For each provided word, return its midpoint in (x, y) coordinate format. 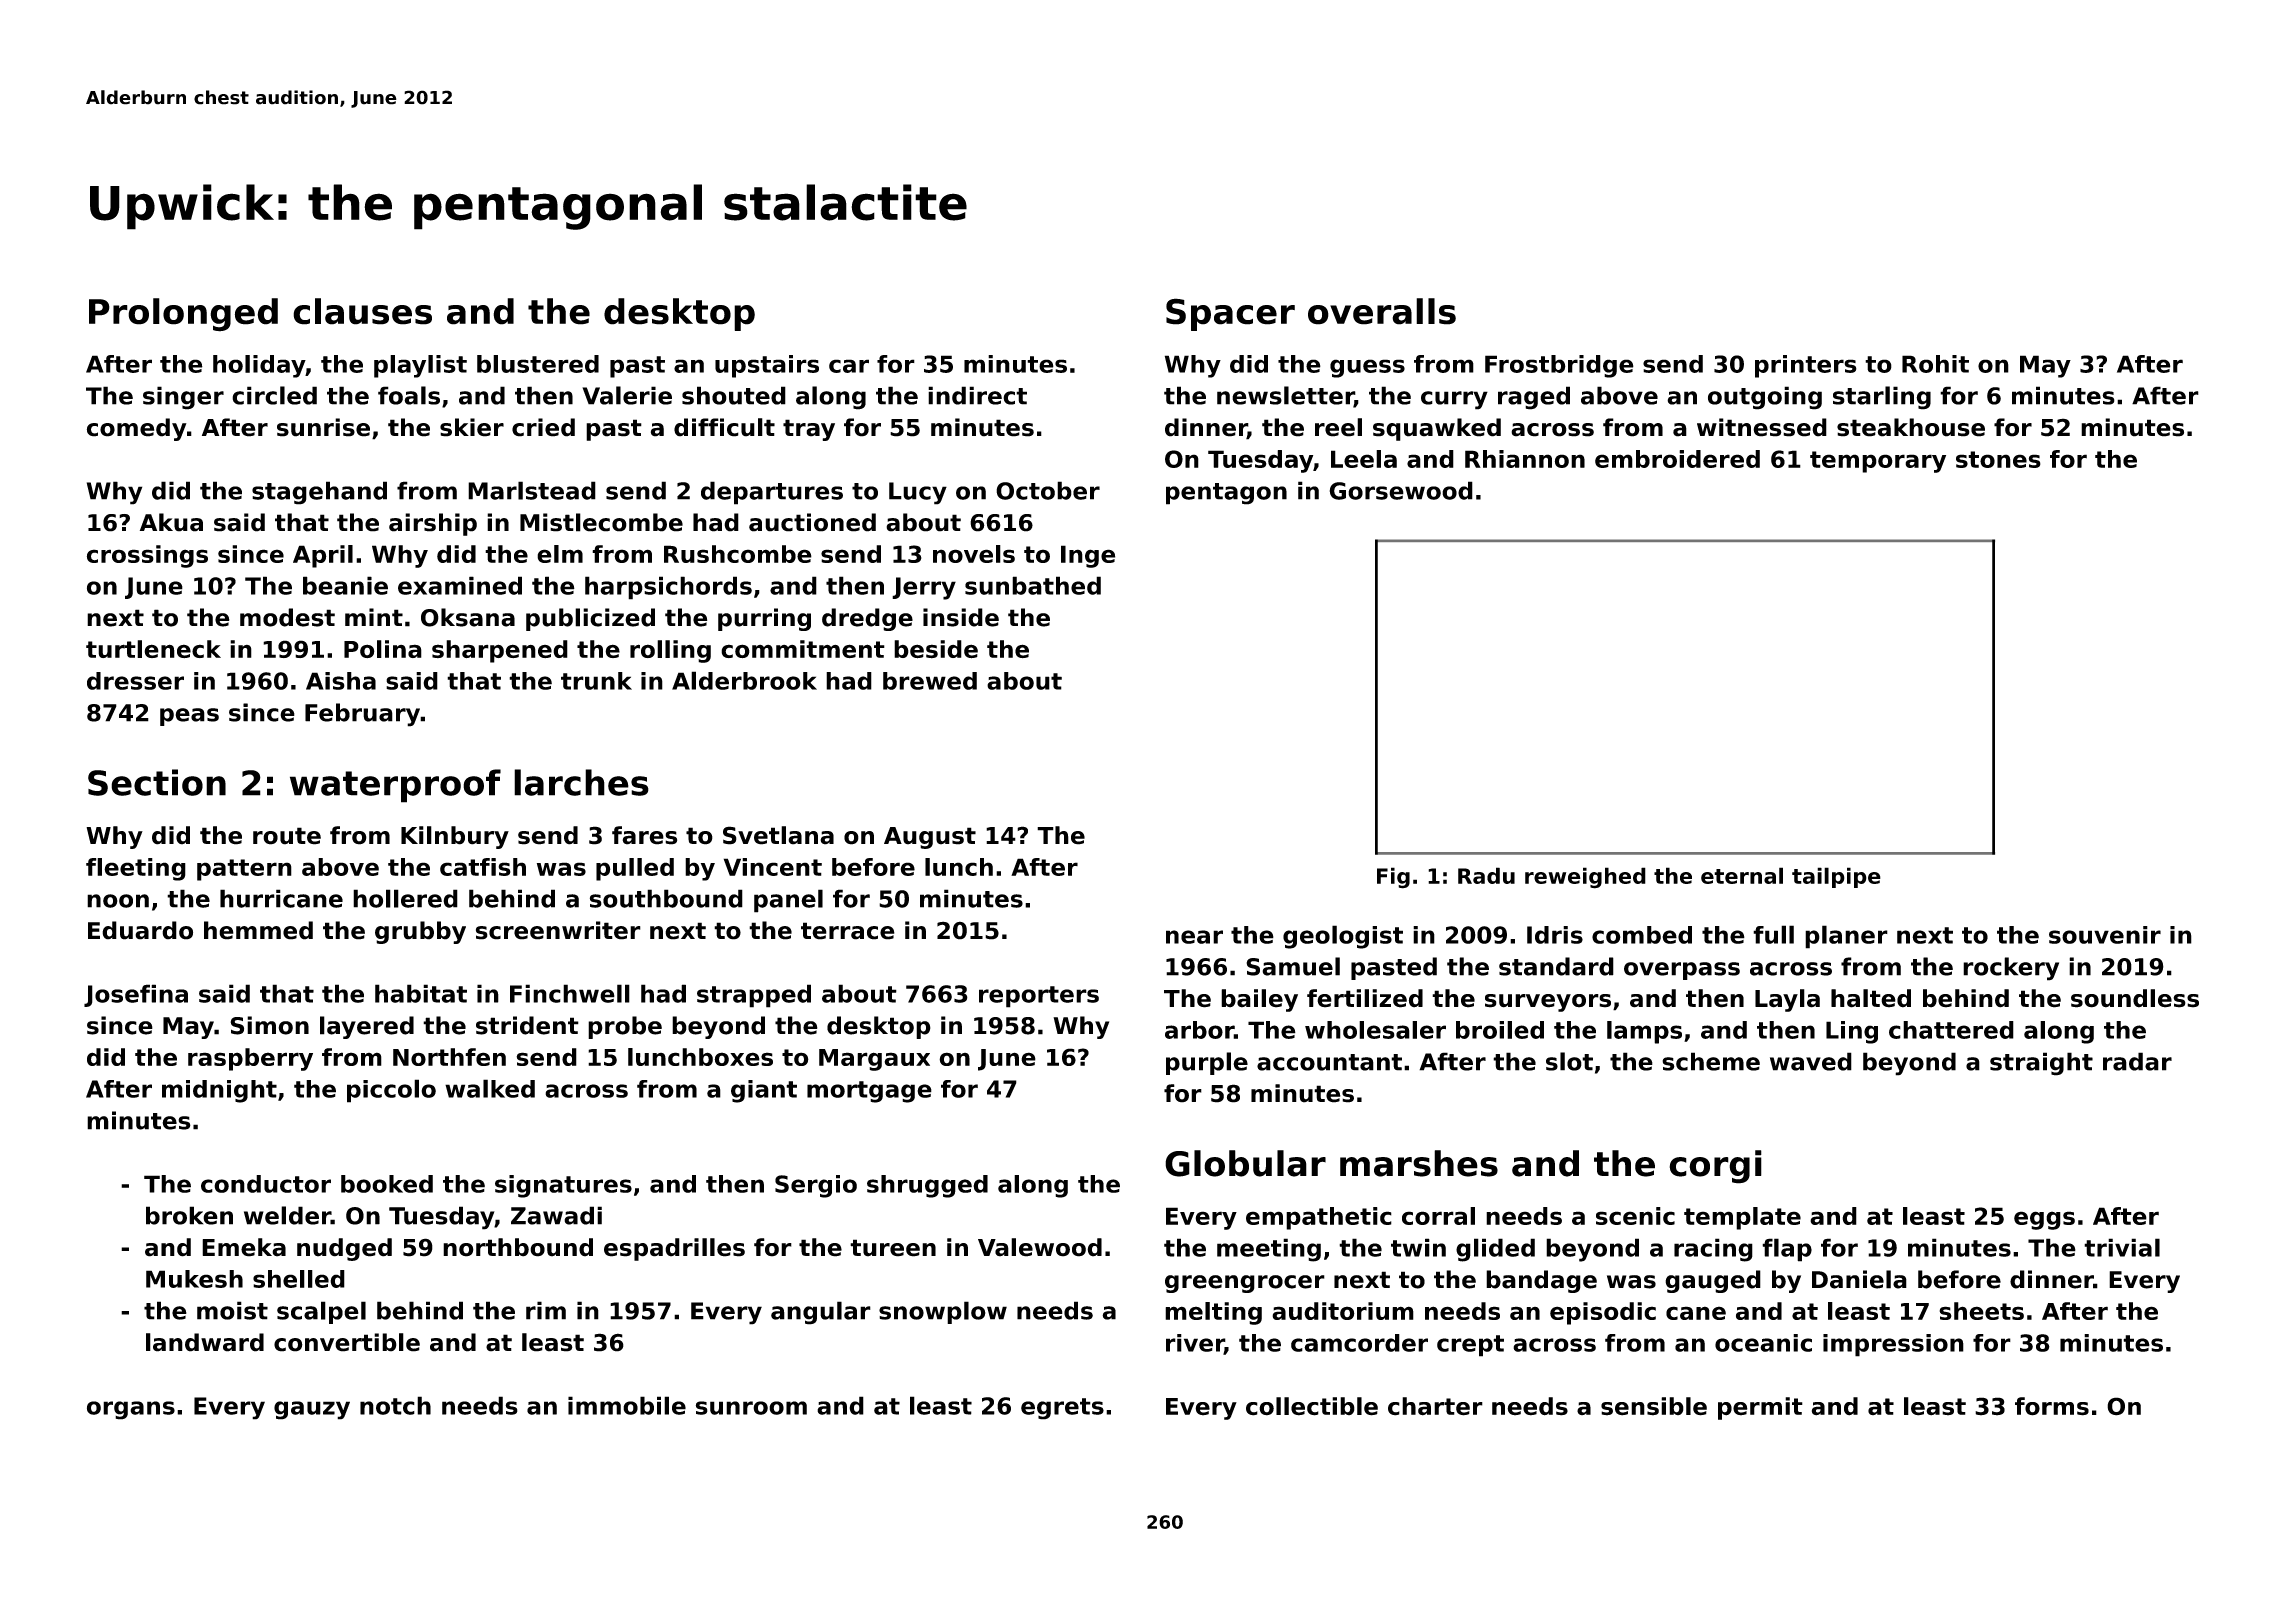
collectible (1312, 1406)
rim (546, 1310)
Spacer (1230, 314)
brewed (930, 681)
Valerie (627, 395)
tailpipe (1836, 877)
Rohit (1935, 364)
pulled (635, 869)
